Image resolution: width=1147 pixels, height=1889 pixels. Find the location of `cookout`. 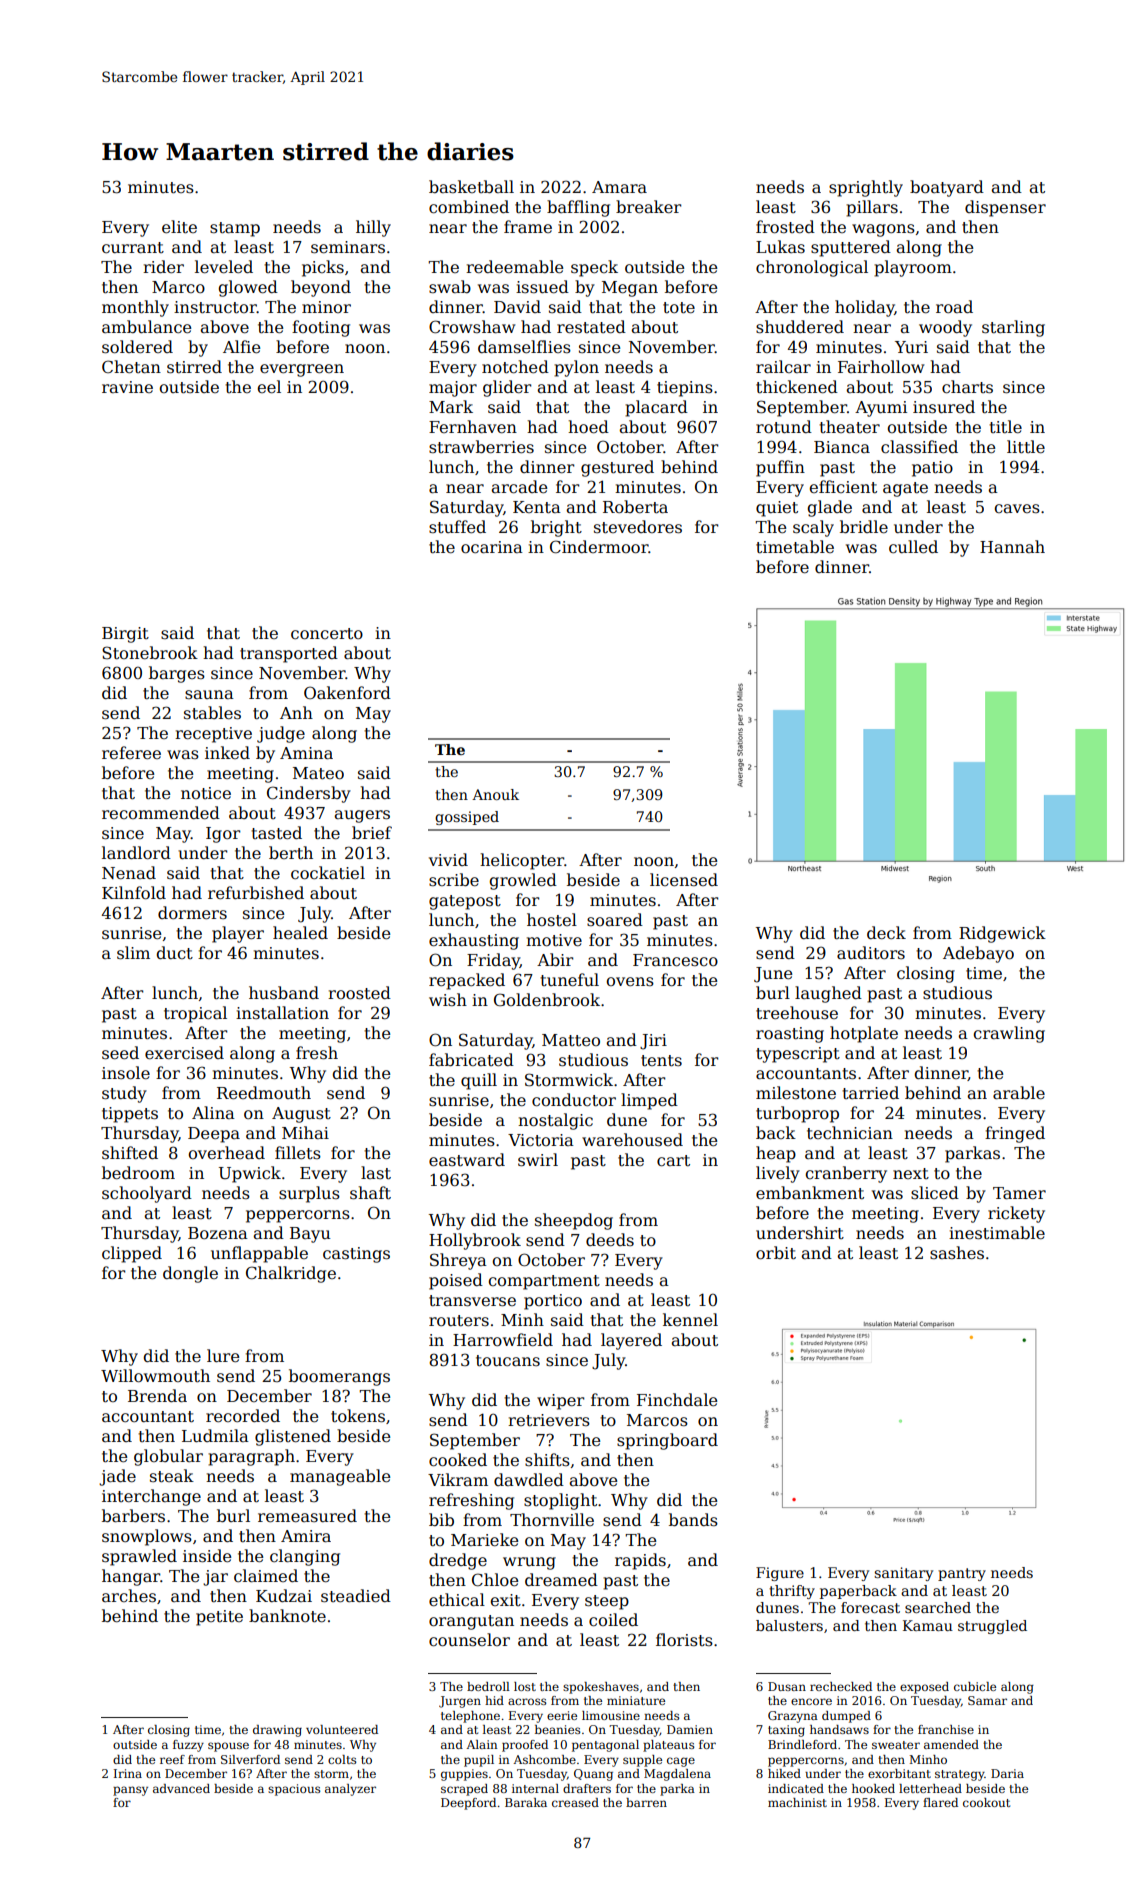

cookout is located at coordinates (986, 1802).
